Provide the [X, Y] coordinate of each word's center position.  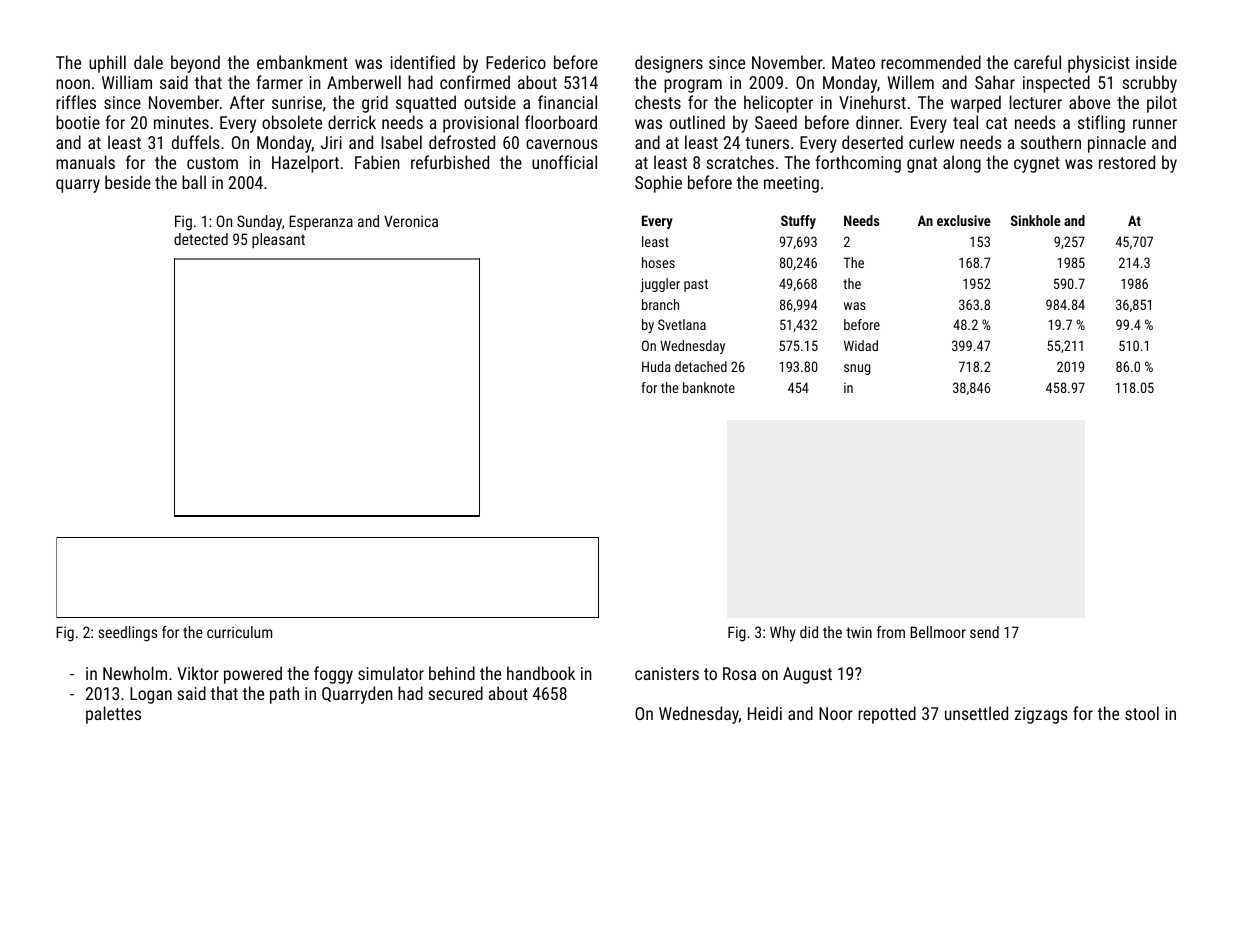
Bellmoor [938, 632]
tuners [767, 143]
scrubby [1149, 84]
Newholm [135, 673]
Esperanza [321, 222]
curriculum [239, 632]
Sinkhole [1036, 220]
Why [783, 634]
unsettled [976, 713]
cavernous [562, 144]
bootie [78, 122]
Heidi [765, 713]
